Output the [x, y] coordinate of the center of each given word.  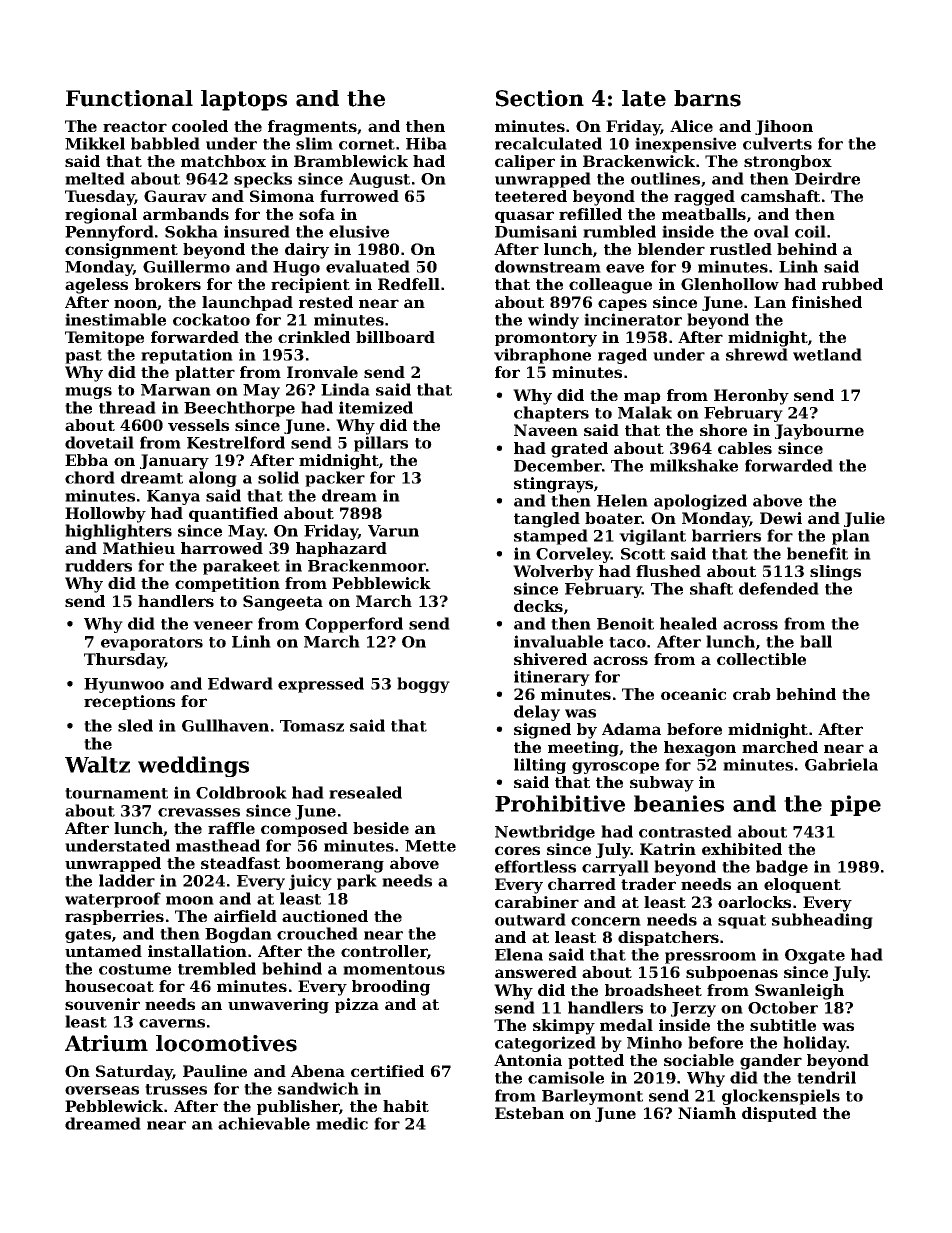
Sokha [191, 231]
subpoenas [732, 973]
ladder [127, 880]
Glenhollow [730, 284]
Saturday [134, 1073]
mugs [88, 393]
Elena [519, 954]
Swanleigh [799, 992]
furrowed [359, 196]
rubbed [852, 284]
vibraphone [542, 356]
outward [530, 919]
